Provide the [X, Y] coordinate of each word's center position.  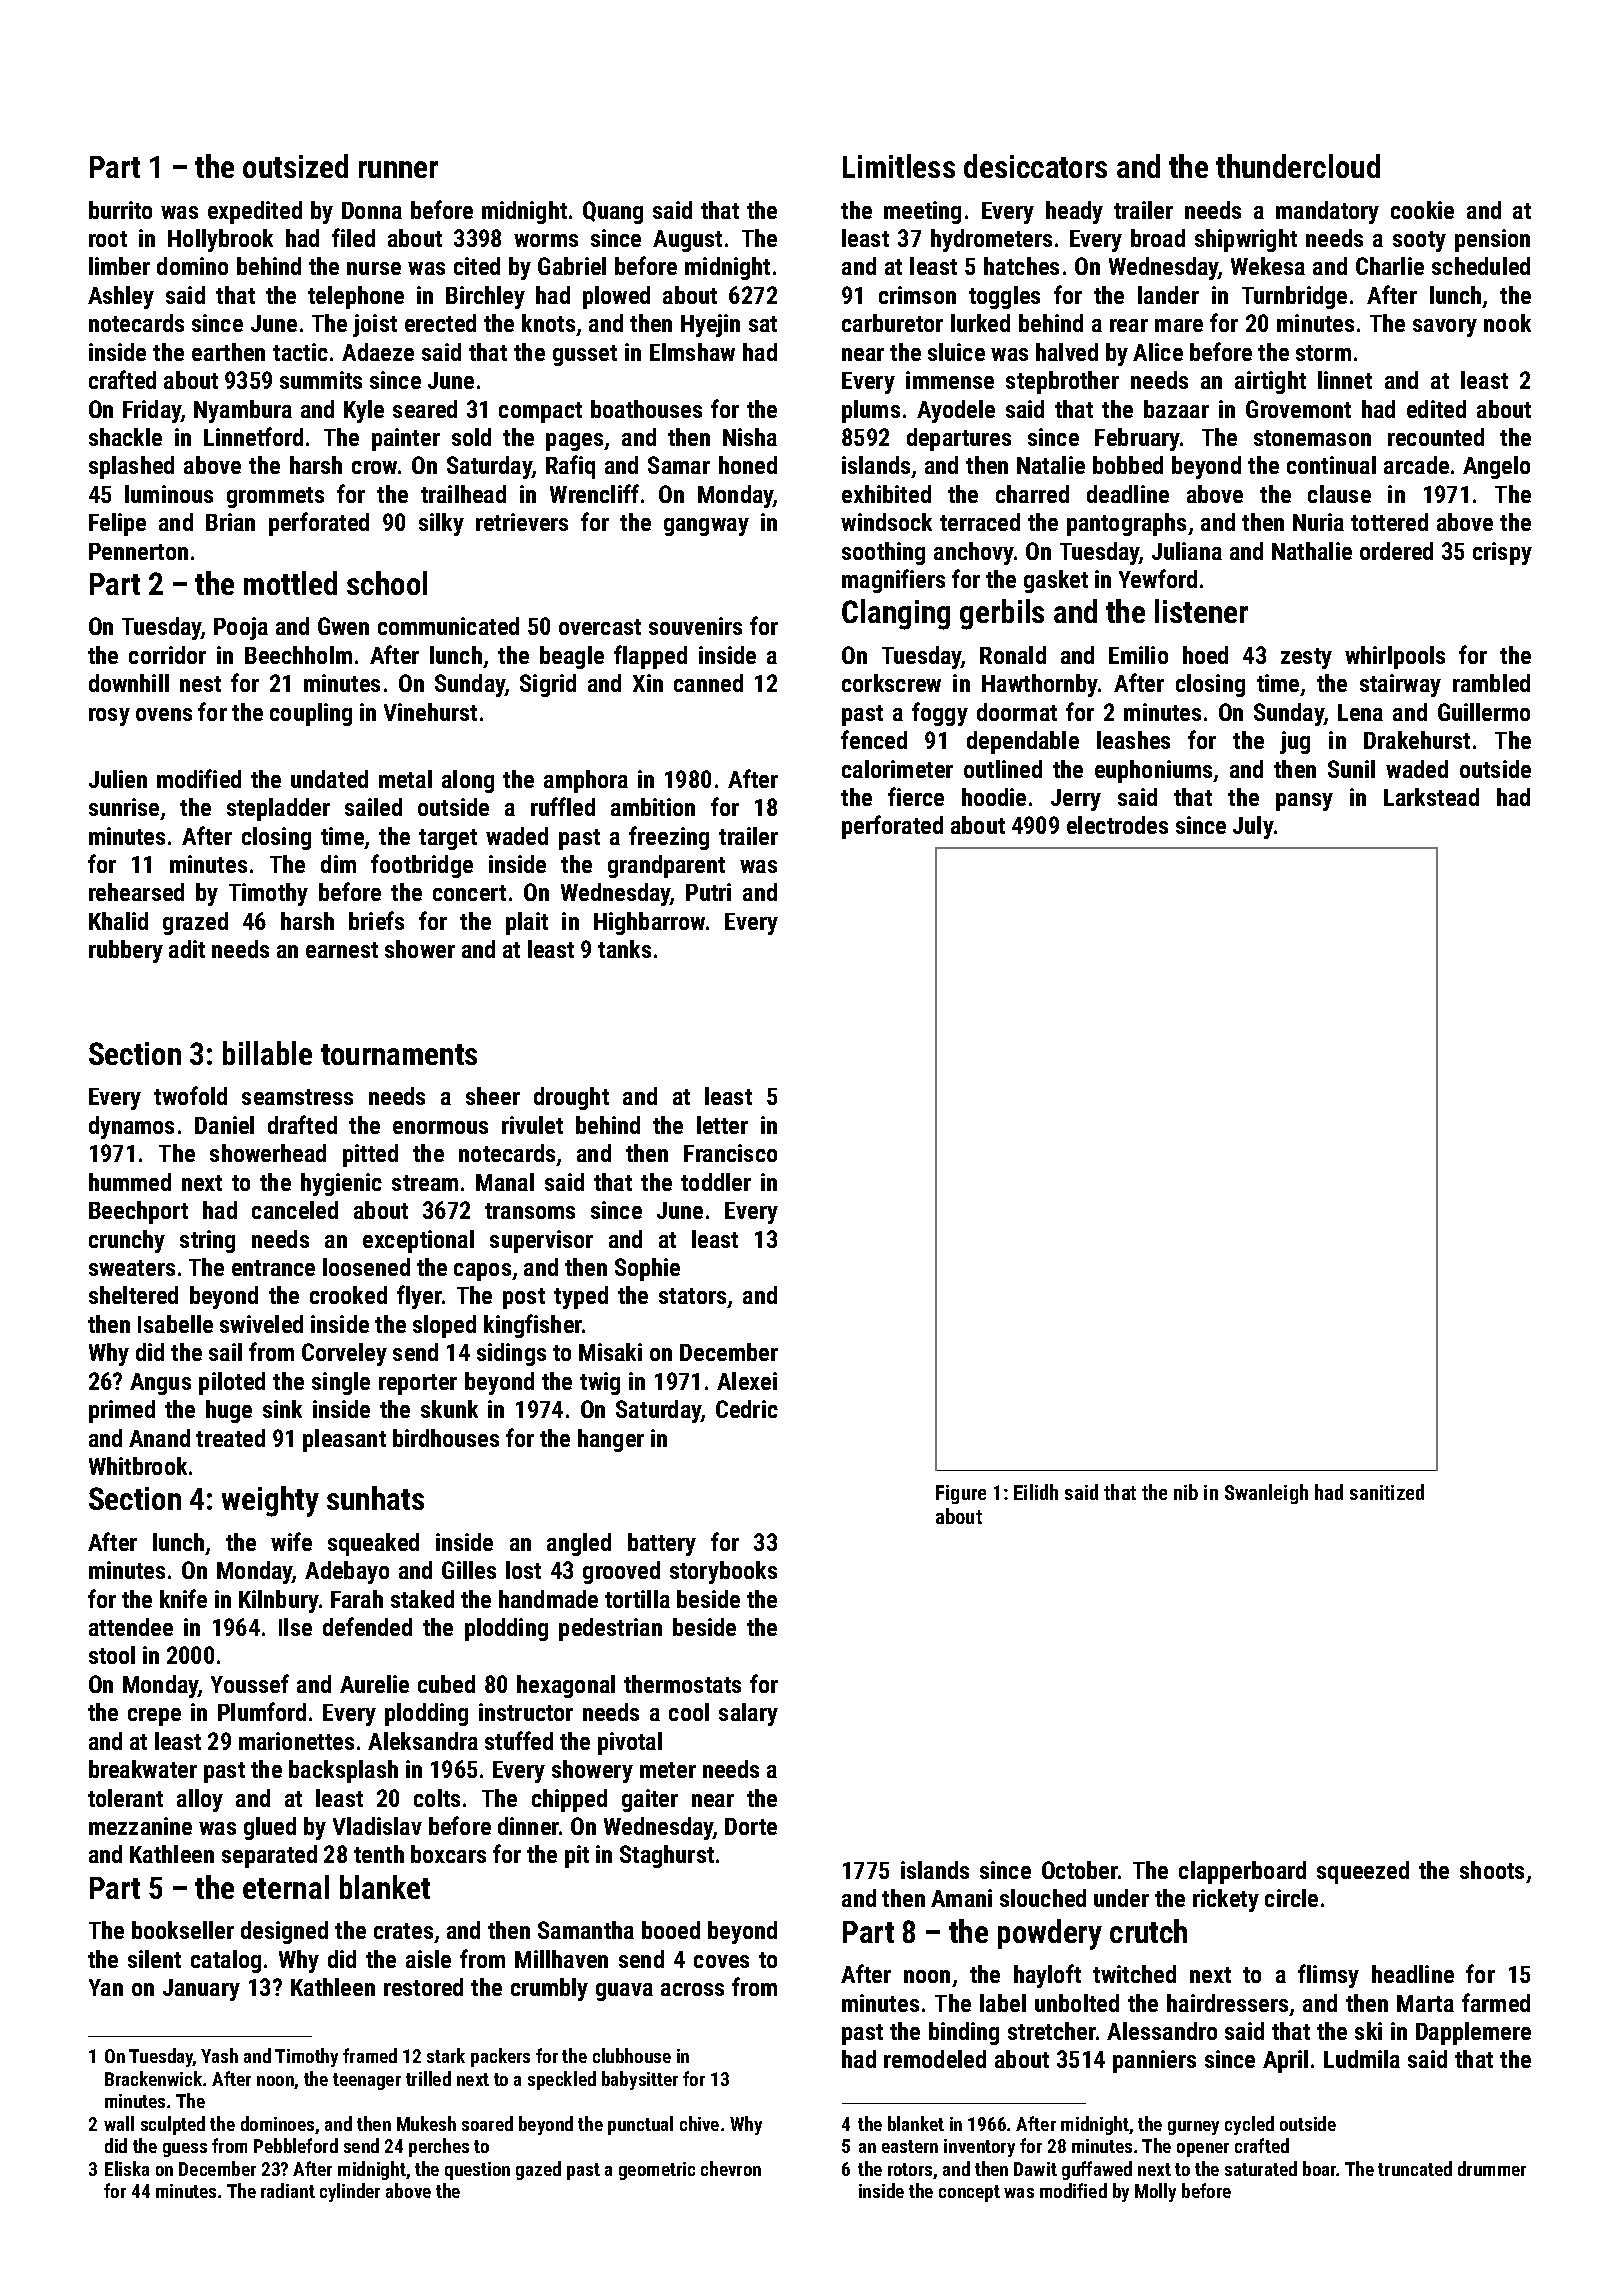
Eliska [127, 2168]
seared [425, 409]
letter [722, 1125]
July [1253, 827]
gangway [706, 527]
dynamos [131, 1127]
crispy [1502, 553]
